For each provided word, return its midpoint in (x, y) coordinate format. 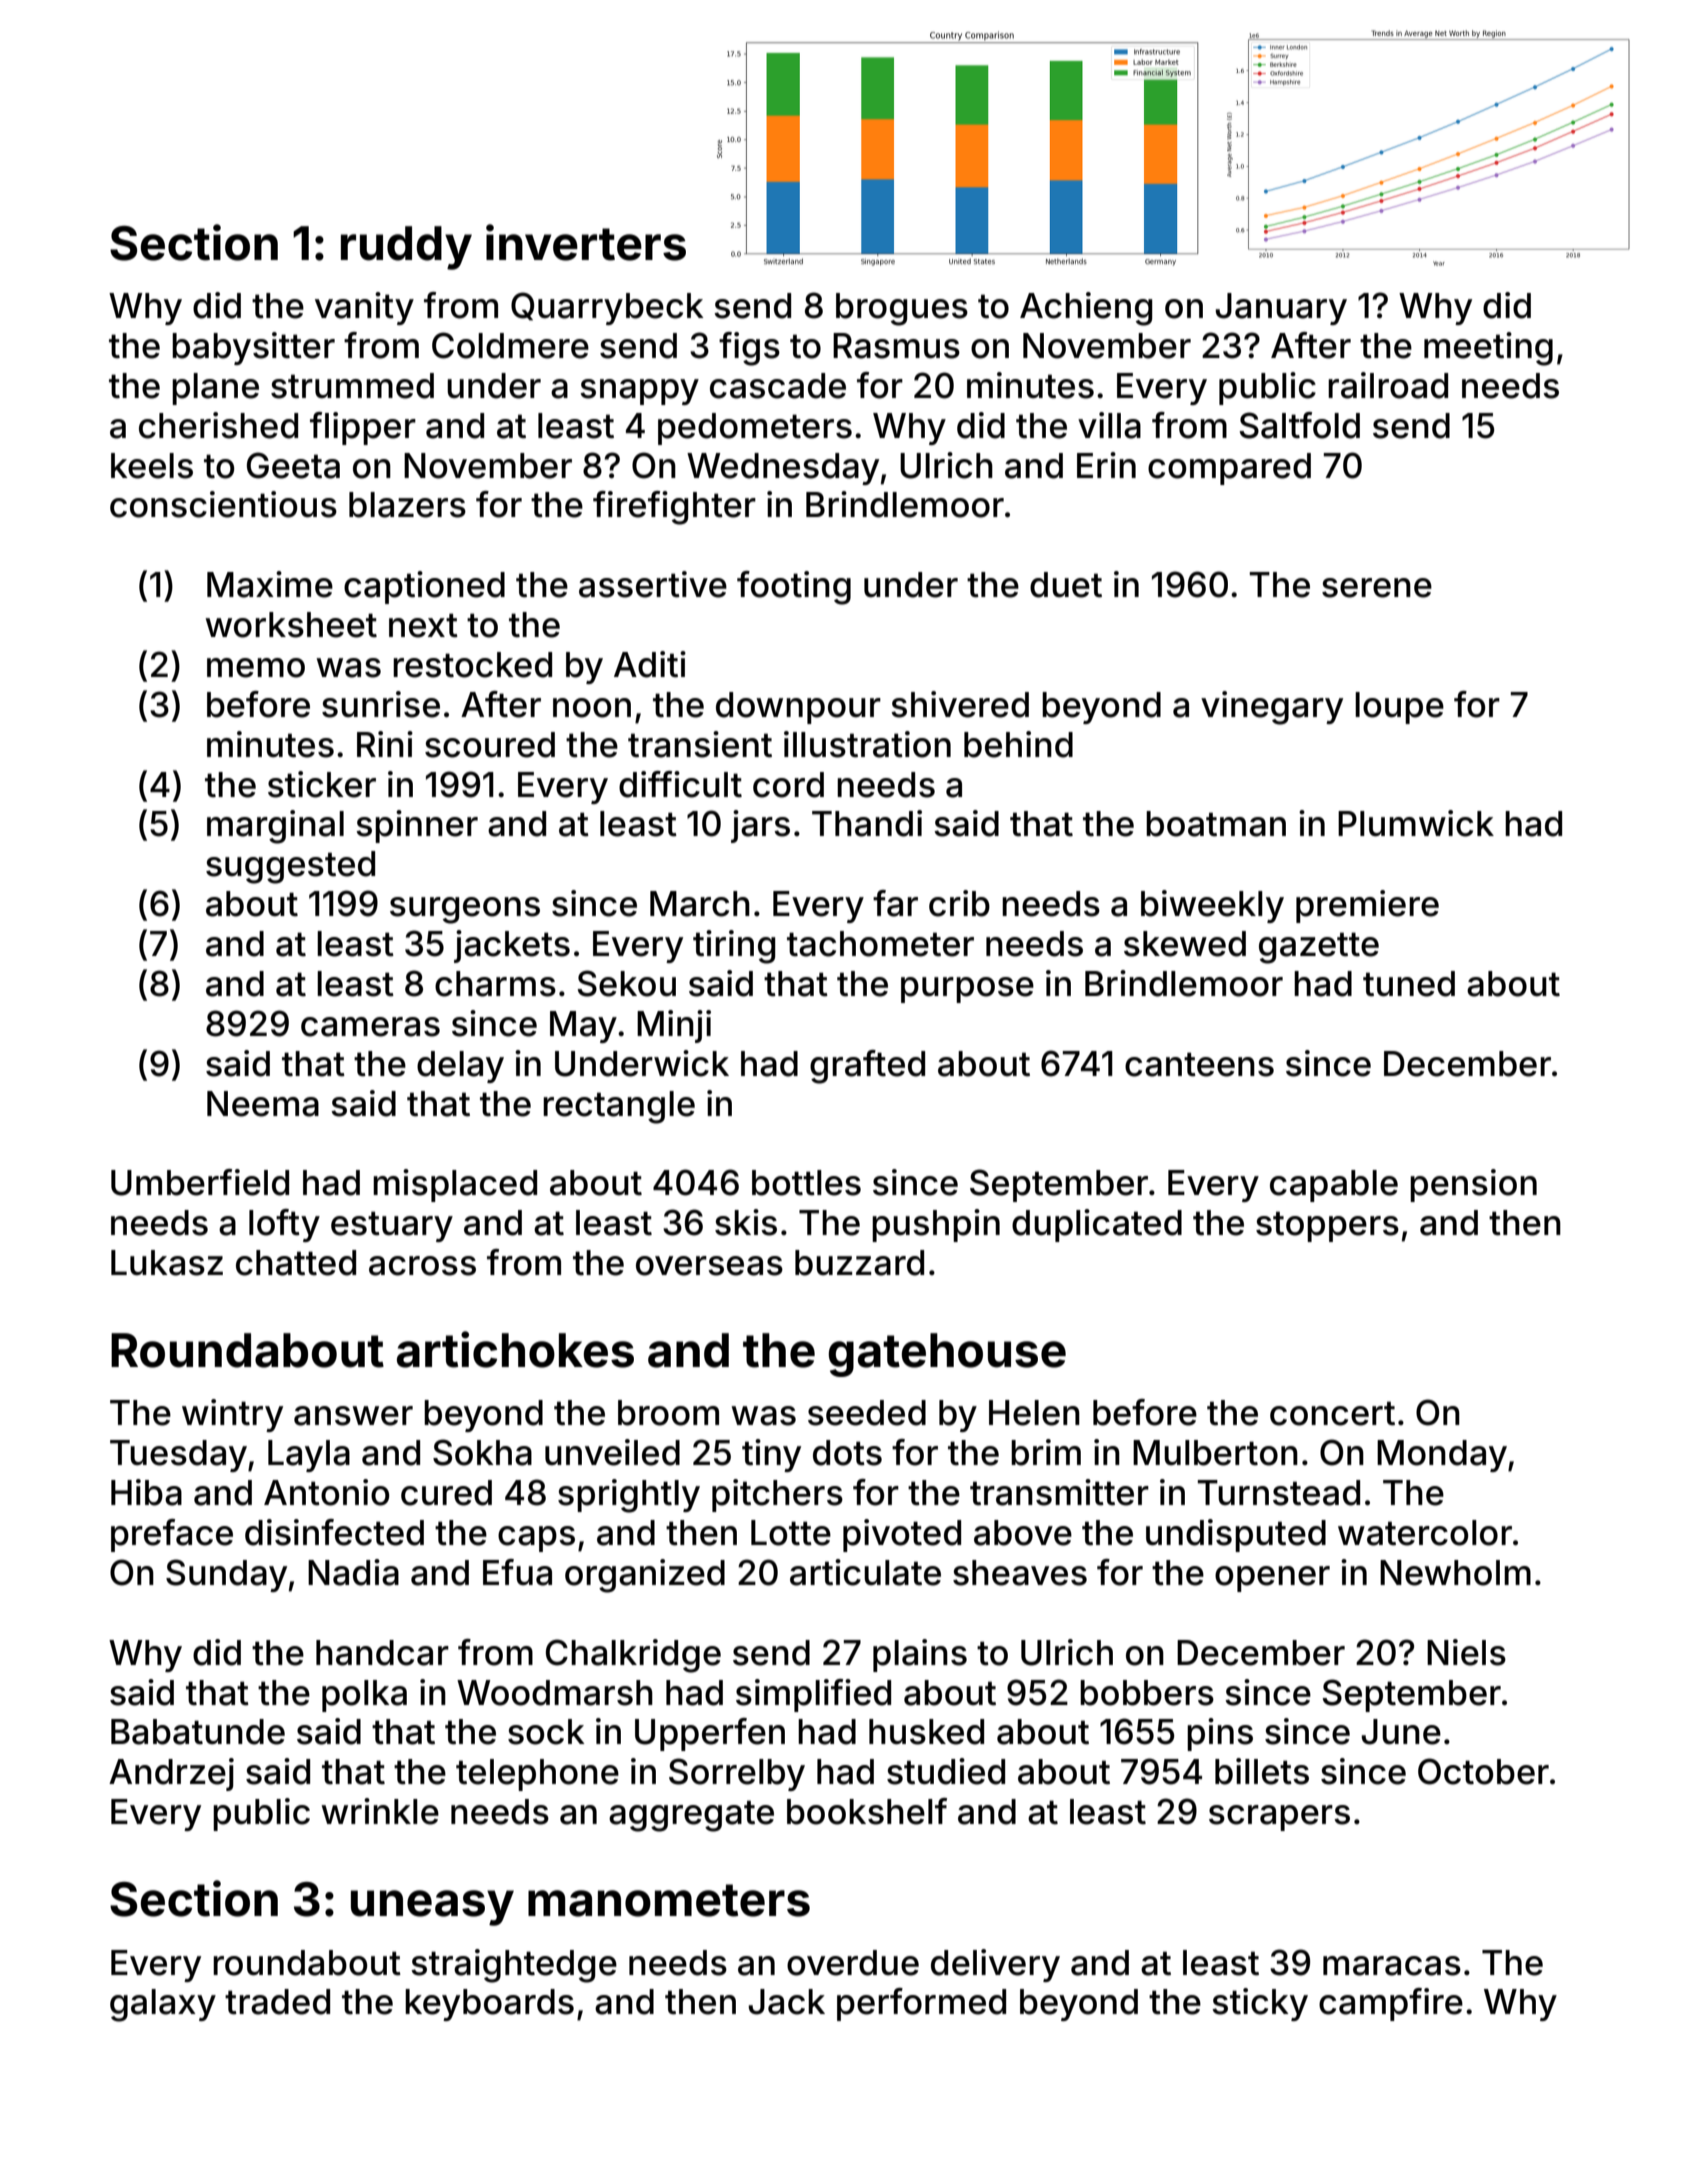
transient (700, 744)
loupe (1399, 708)
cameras (370, 1027)
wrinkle (380, 1811)
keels (152, 466)
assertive (653, 584)
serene (1377, 588)
